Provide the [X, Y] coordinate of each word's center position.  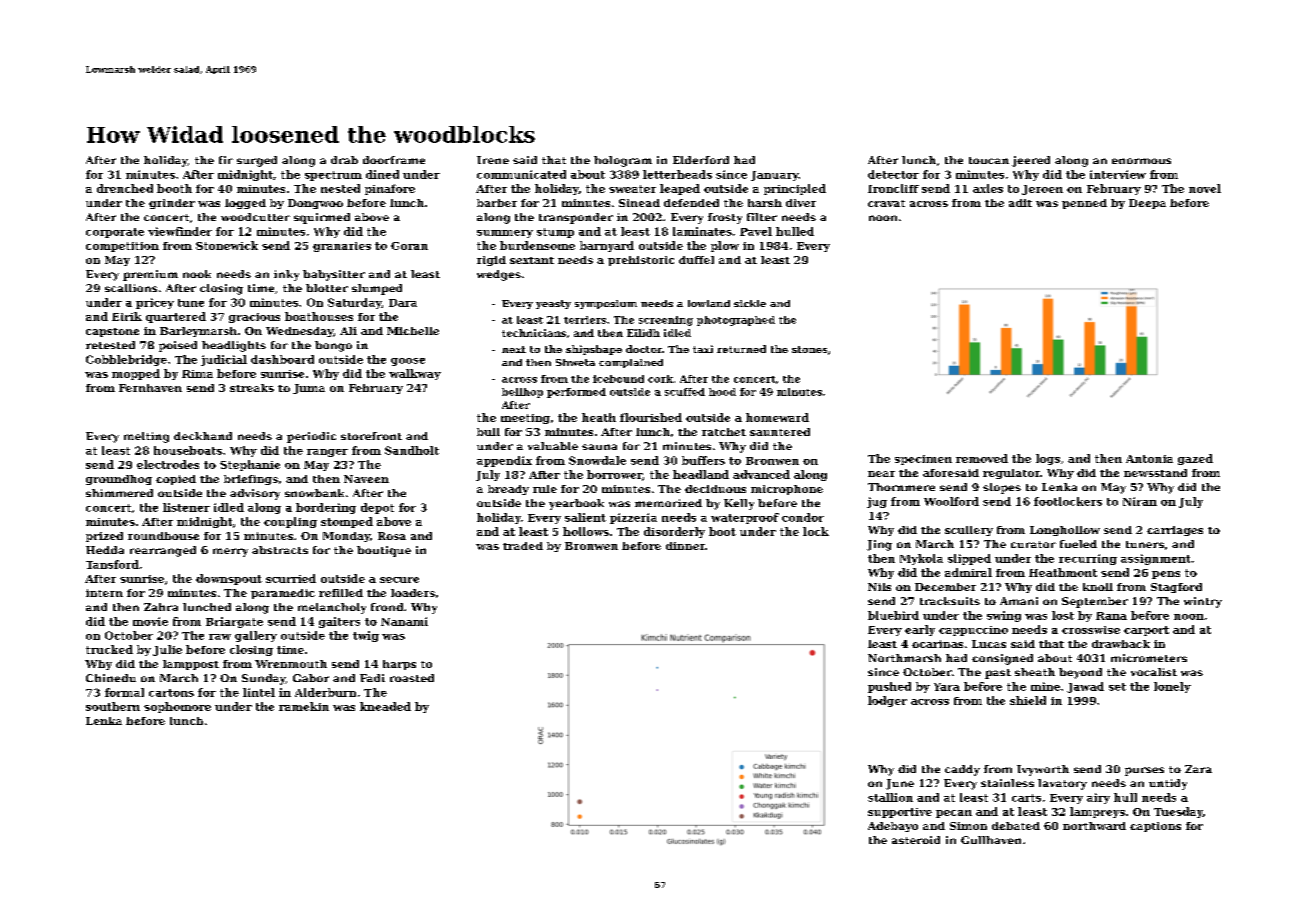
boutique [384, 551]
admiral [968, 572]
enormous [1141, 161]
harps [399, 665]
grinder [172, 204]
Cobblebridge [126, 360]
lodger [887, 701]
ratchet [724, 432]
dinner [685, 546]
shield [1028, 700]
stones [809, 349]
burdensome [537, 245]
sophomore [177, 707]
